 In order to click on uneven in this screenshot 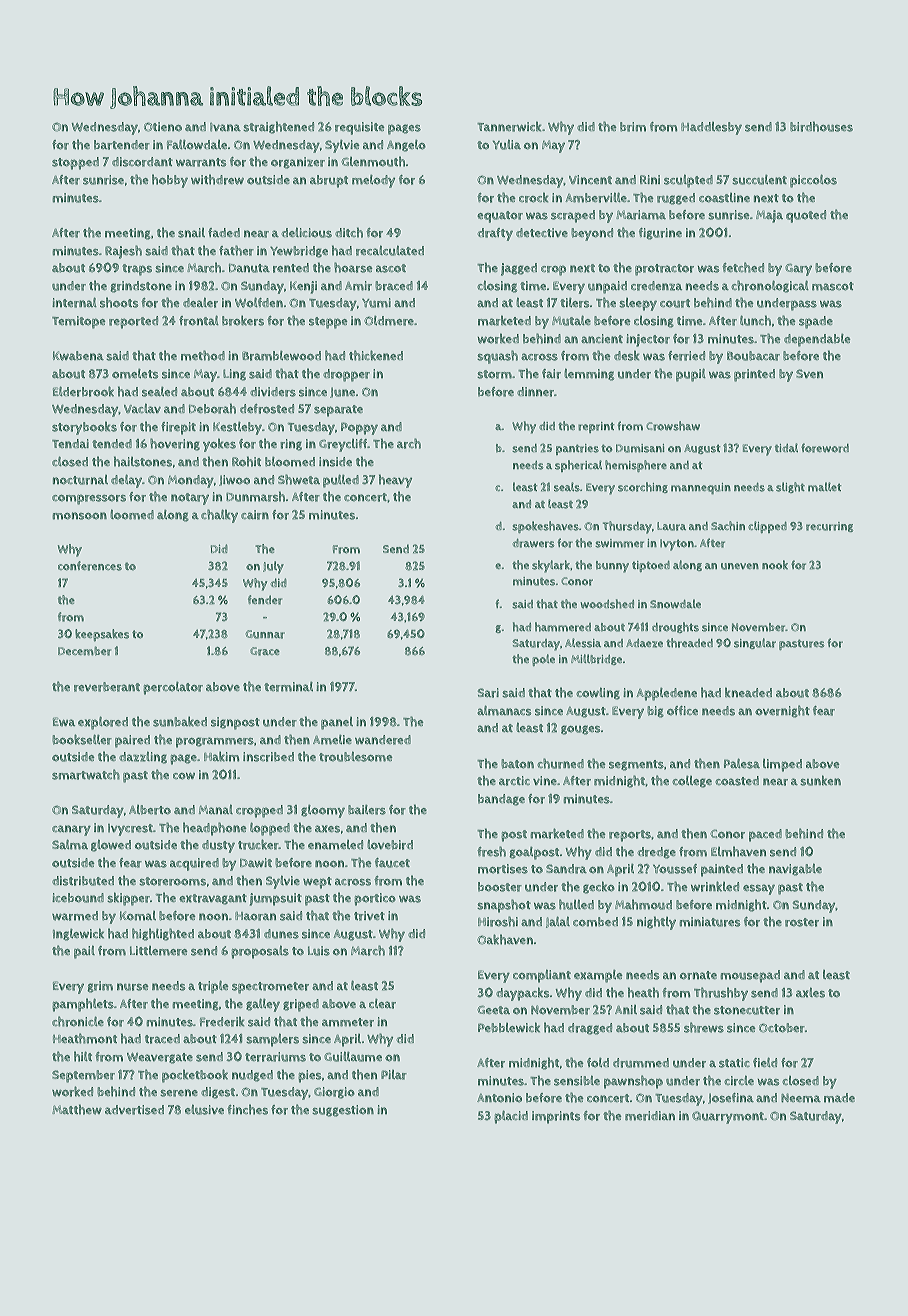, I will do `click(740, 566)`.
